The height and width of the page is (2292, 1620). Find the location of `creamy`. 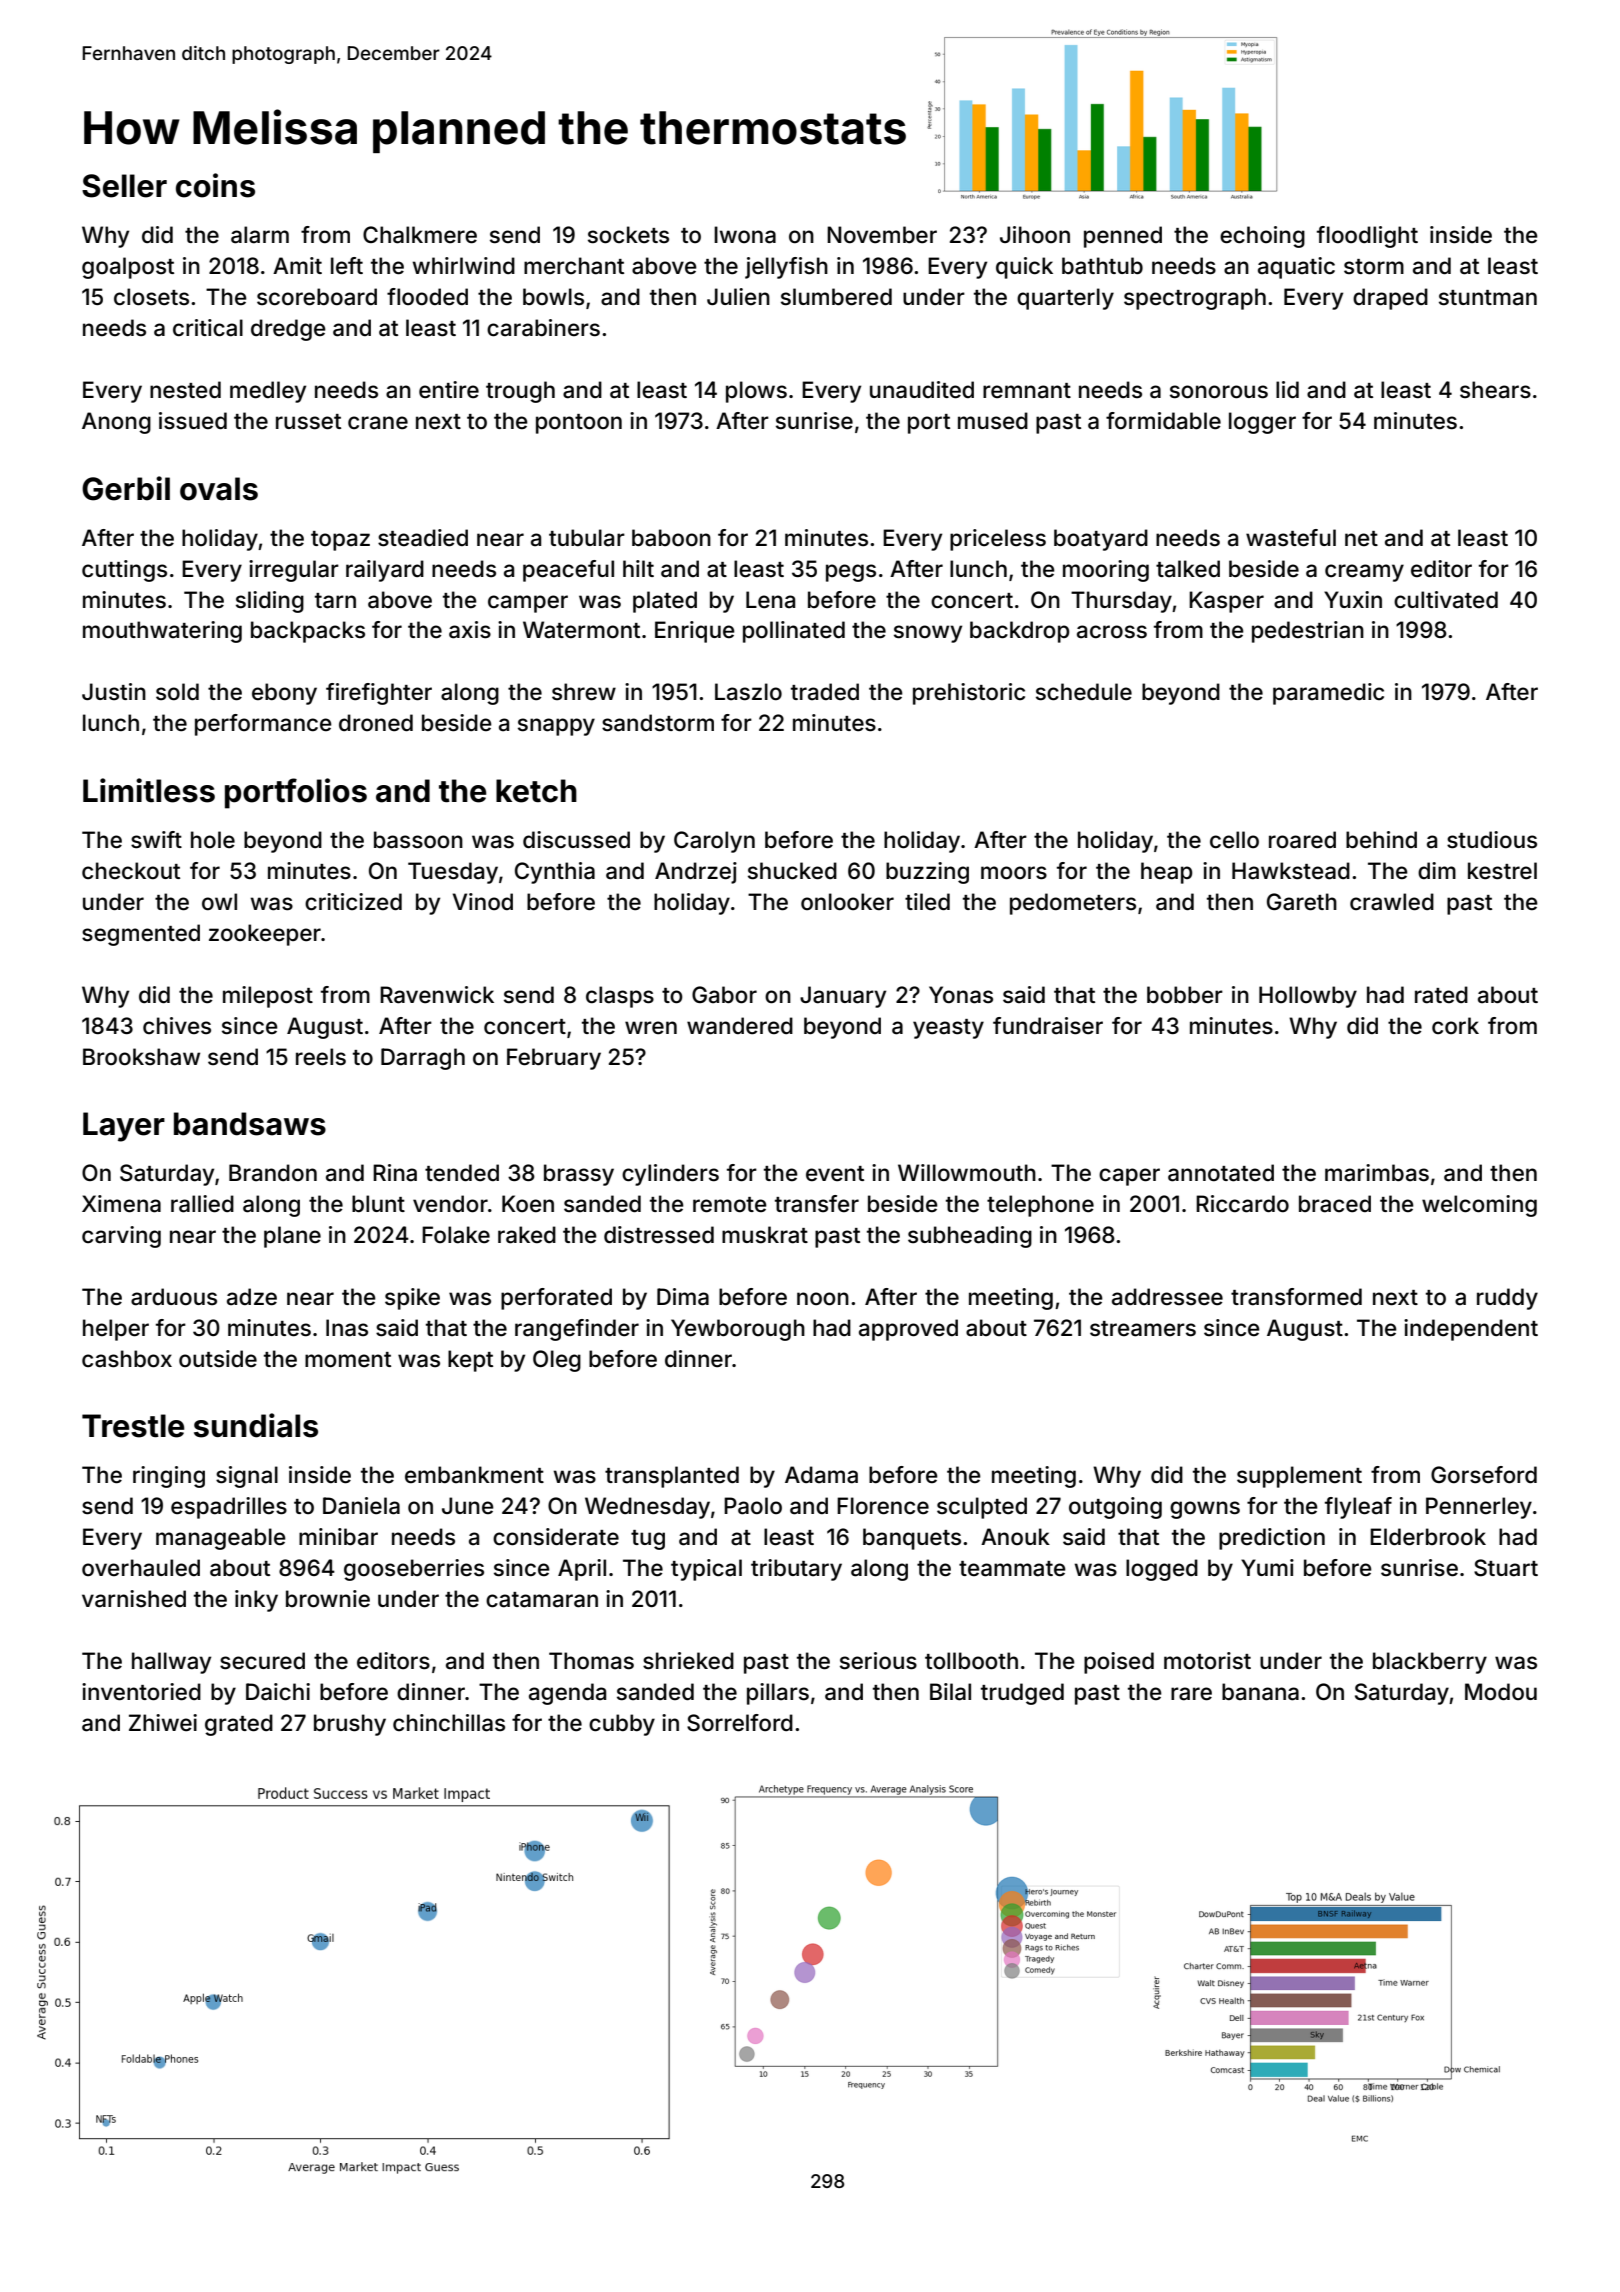

creamy is located at coordinates (1364, 573).
